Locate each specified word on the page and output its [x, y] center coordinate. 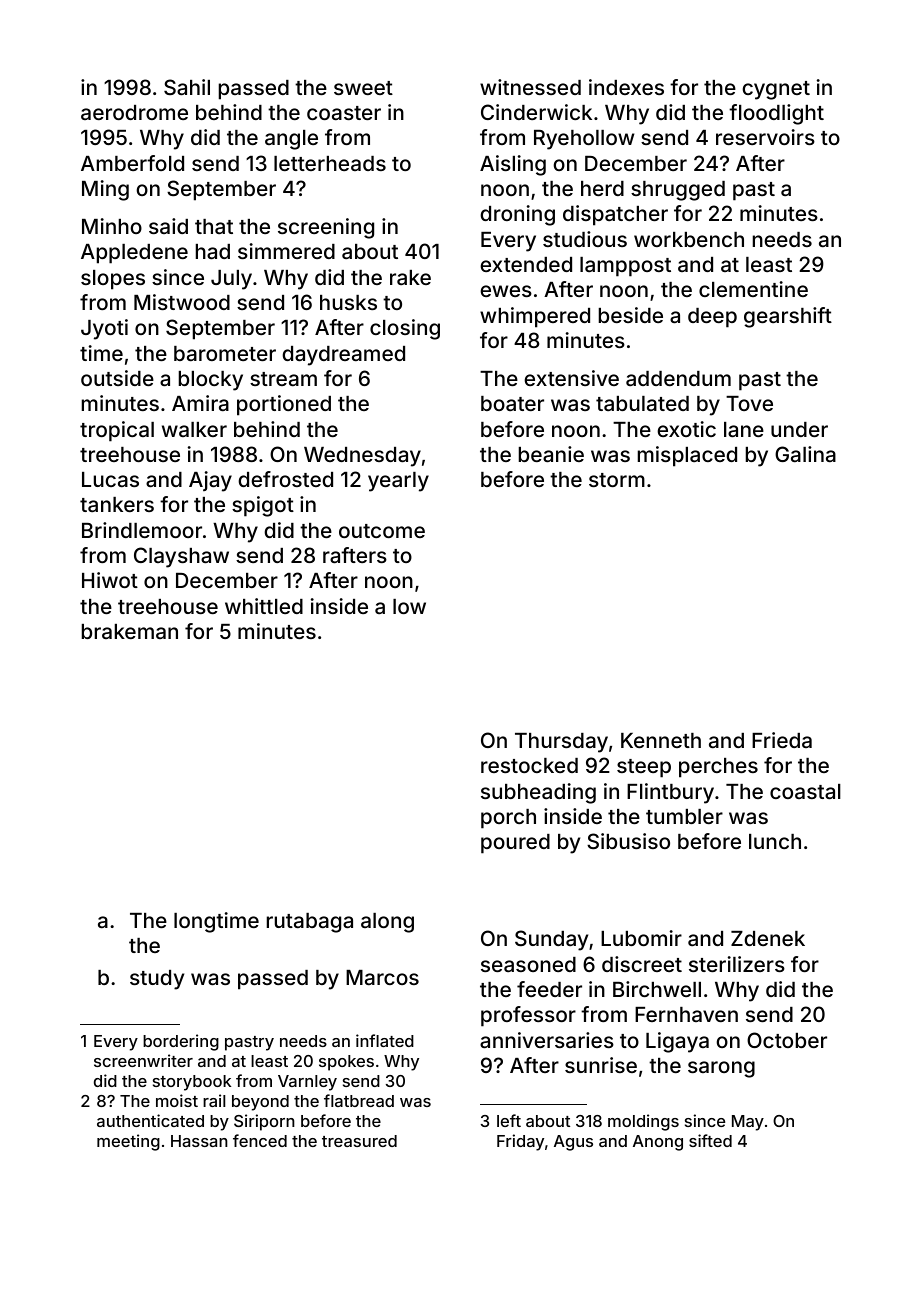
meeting [128, 1142]
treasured [359, 1141]
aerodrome [134, 112]
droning [517, 215]
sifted [710, 1140]
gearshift [788, 317]
